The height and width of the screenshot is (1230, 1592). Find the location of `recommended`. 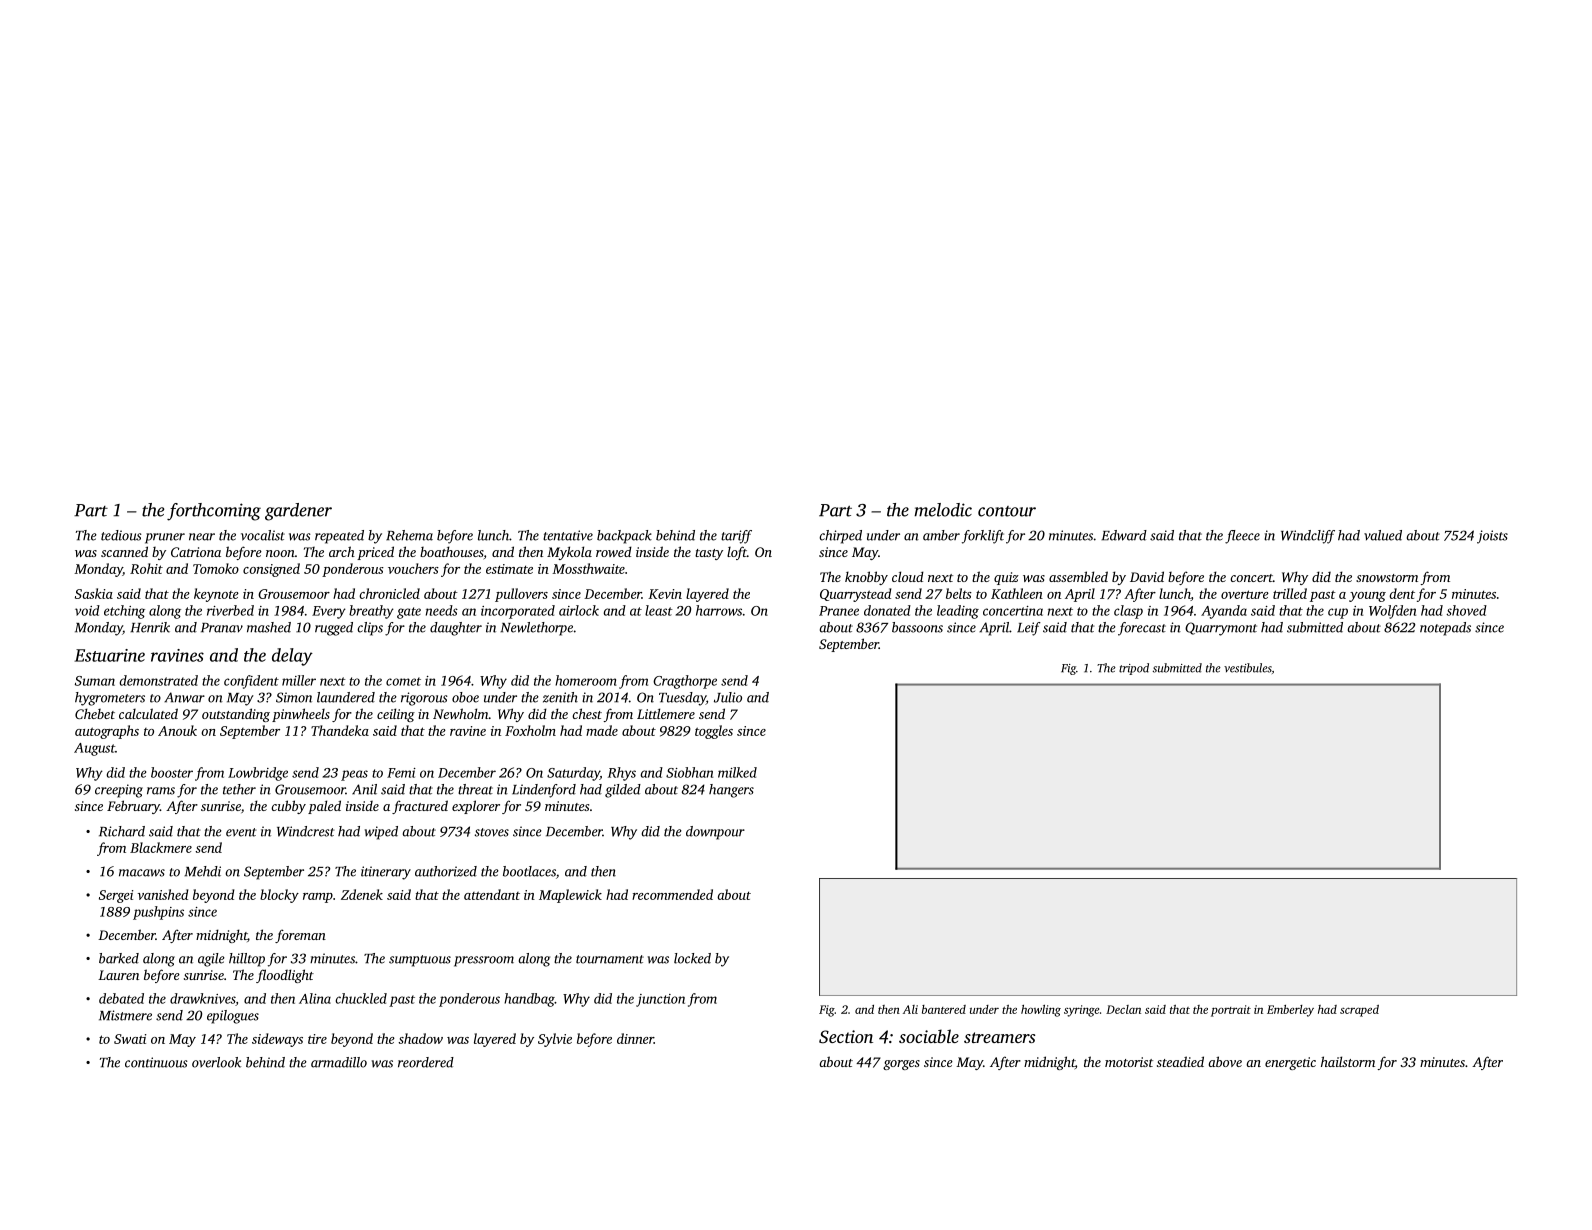

recommended is located at coordinates (672, 894).
